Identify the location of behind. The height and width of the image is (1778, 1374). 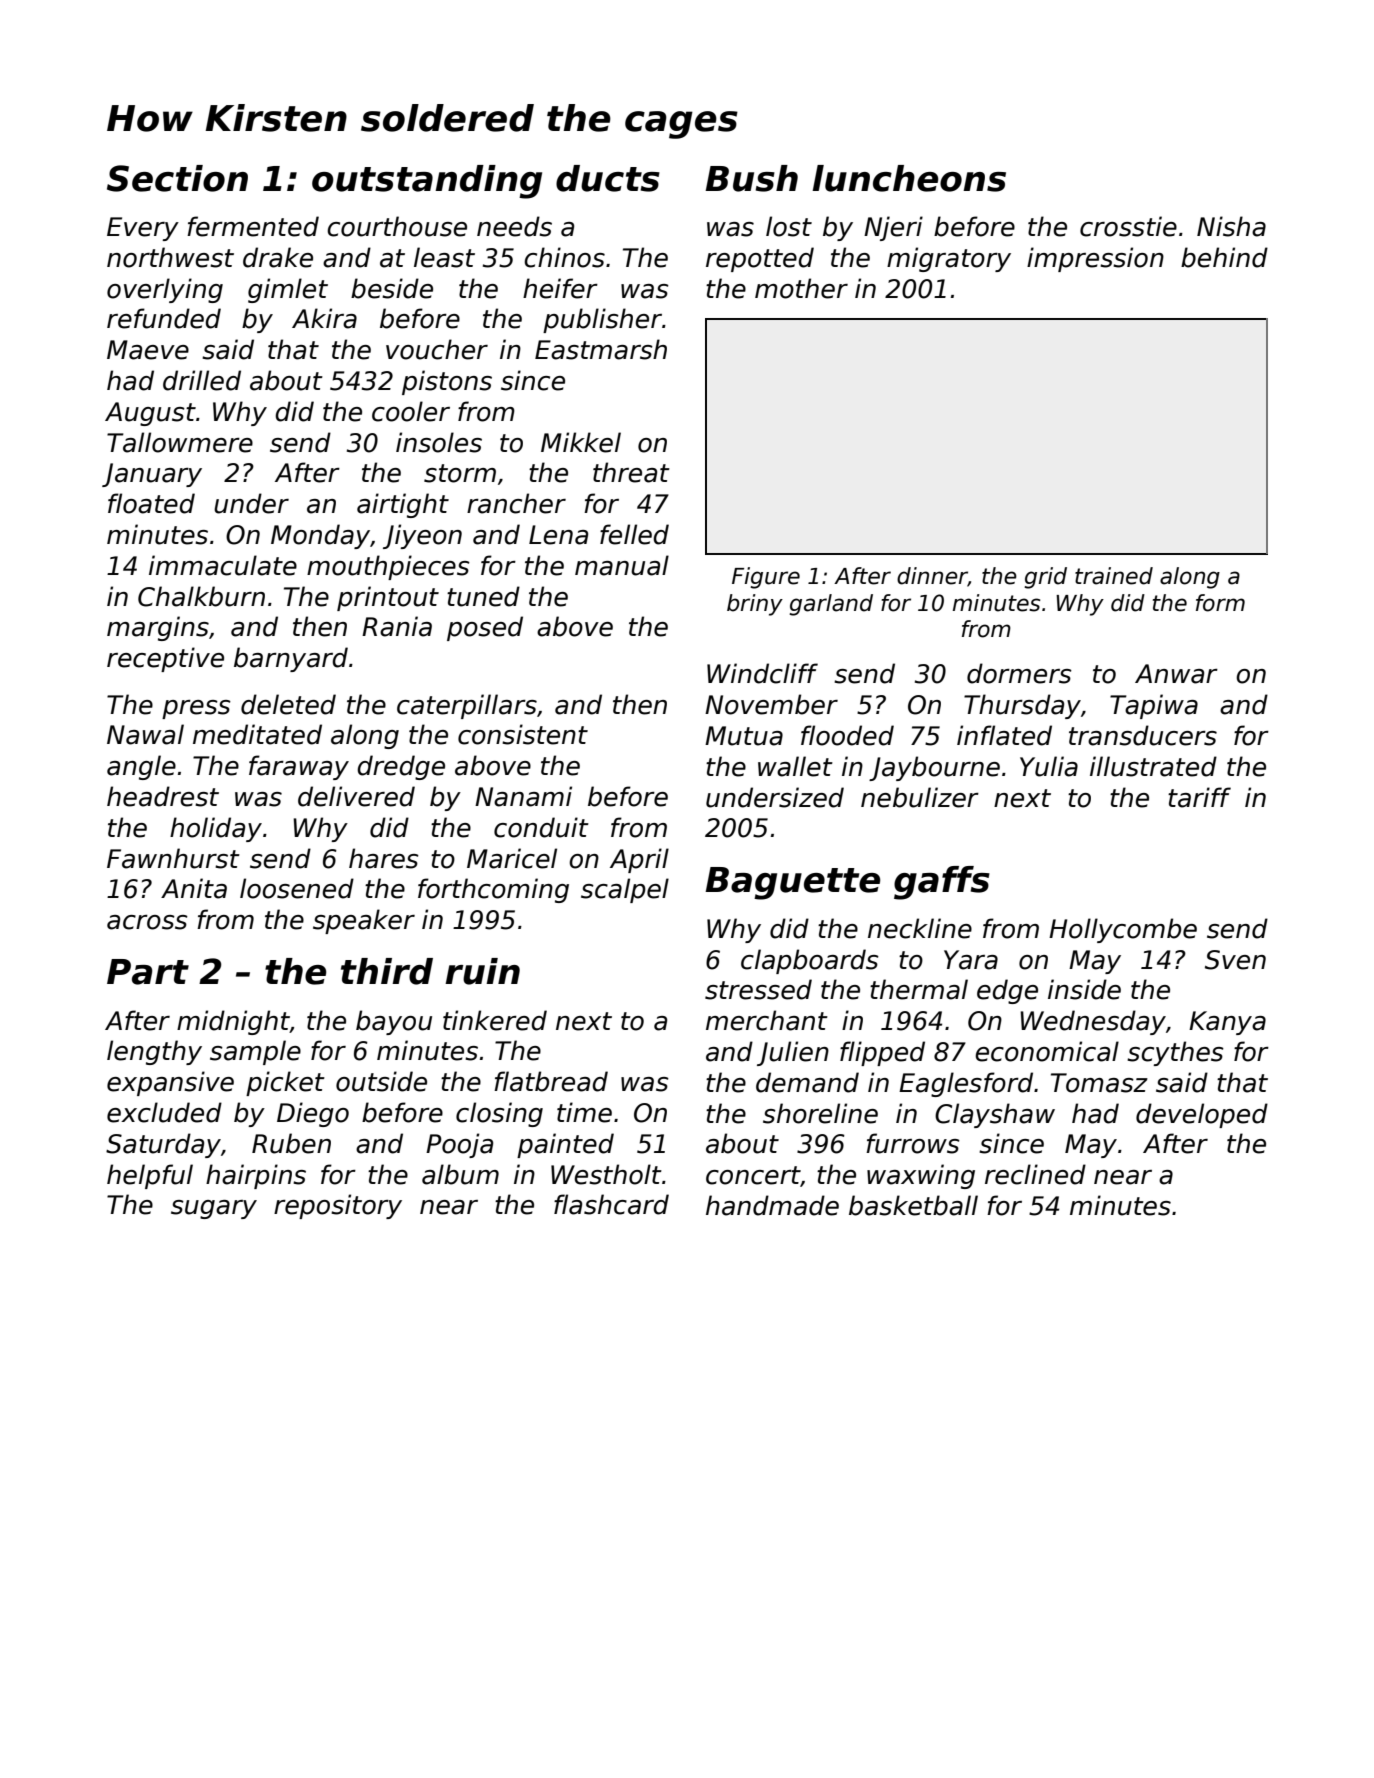
(1224, 257).
